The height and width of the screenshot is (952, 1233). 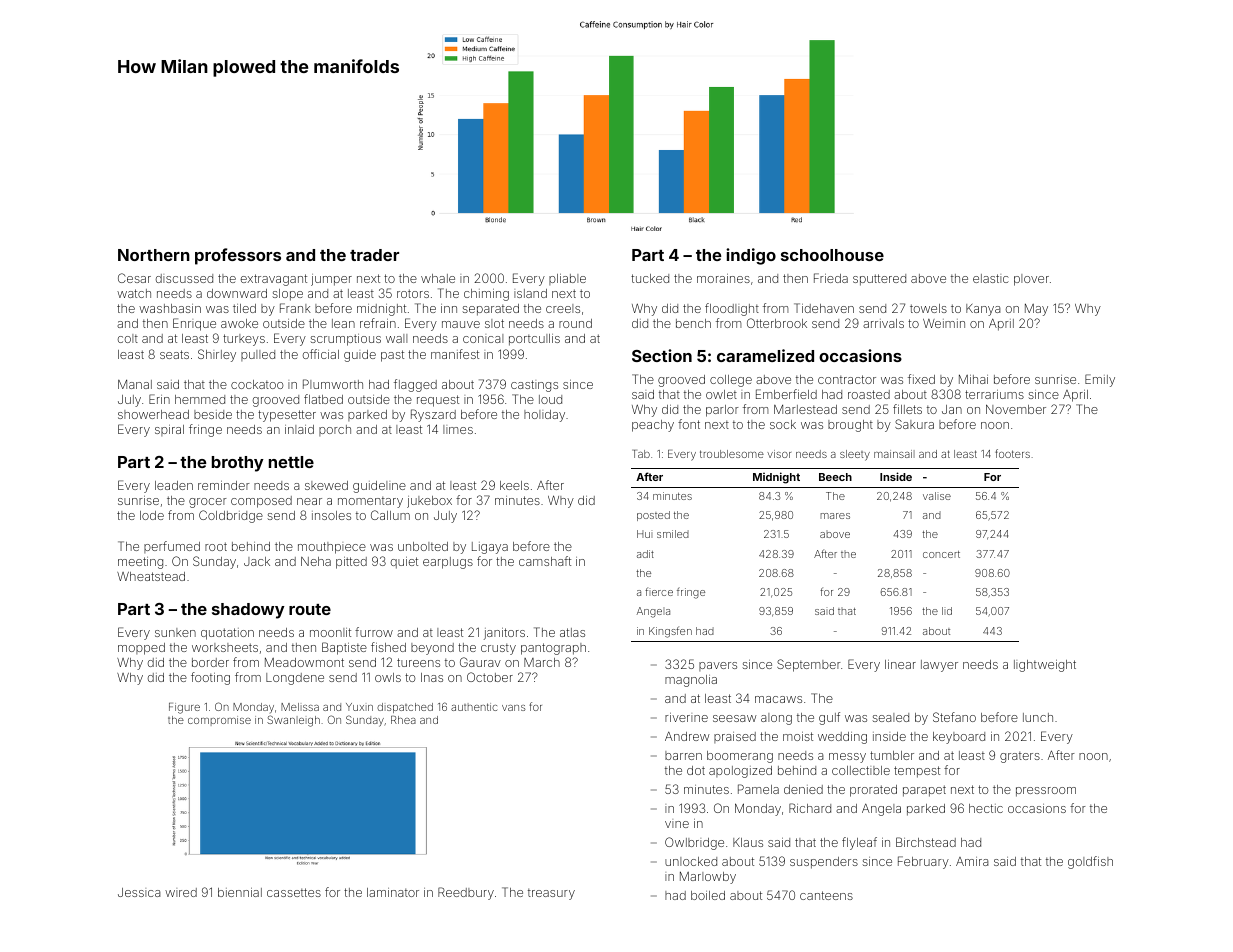 I want to click on janitors, so click(x=504, y=634).
